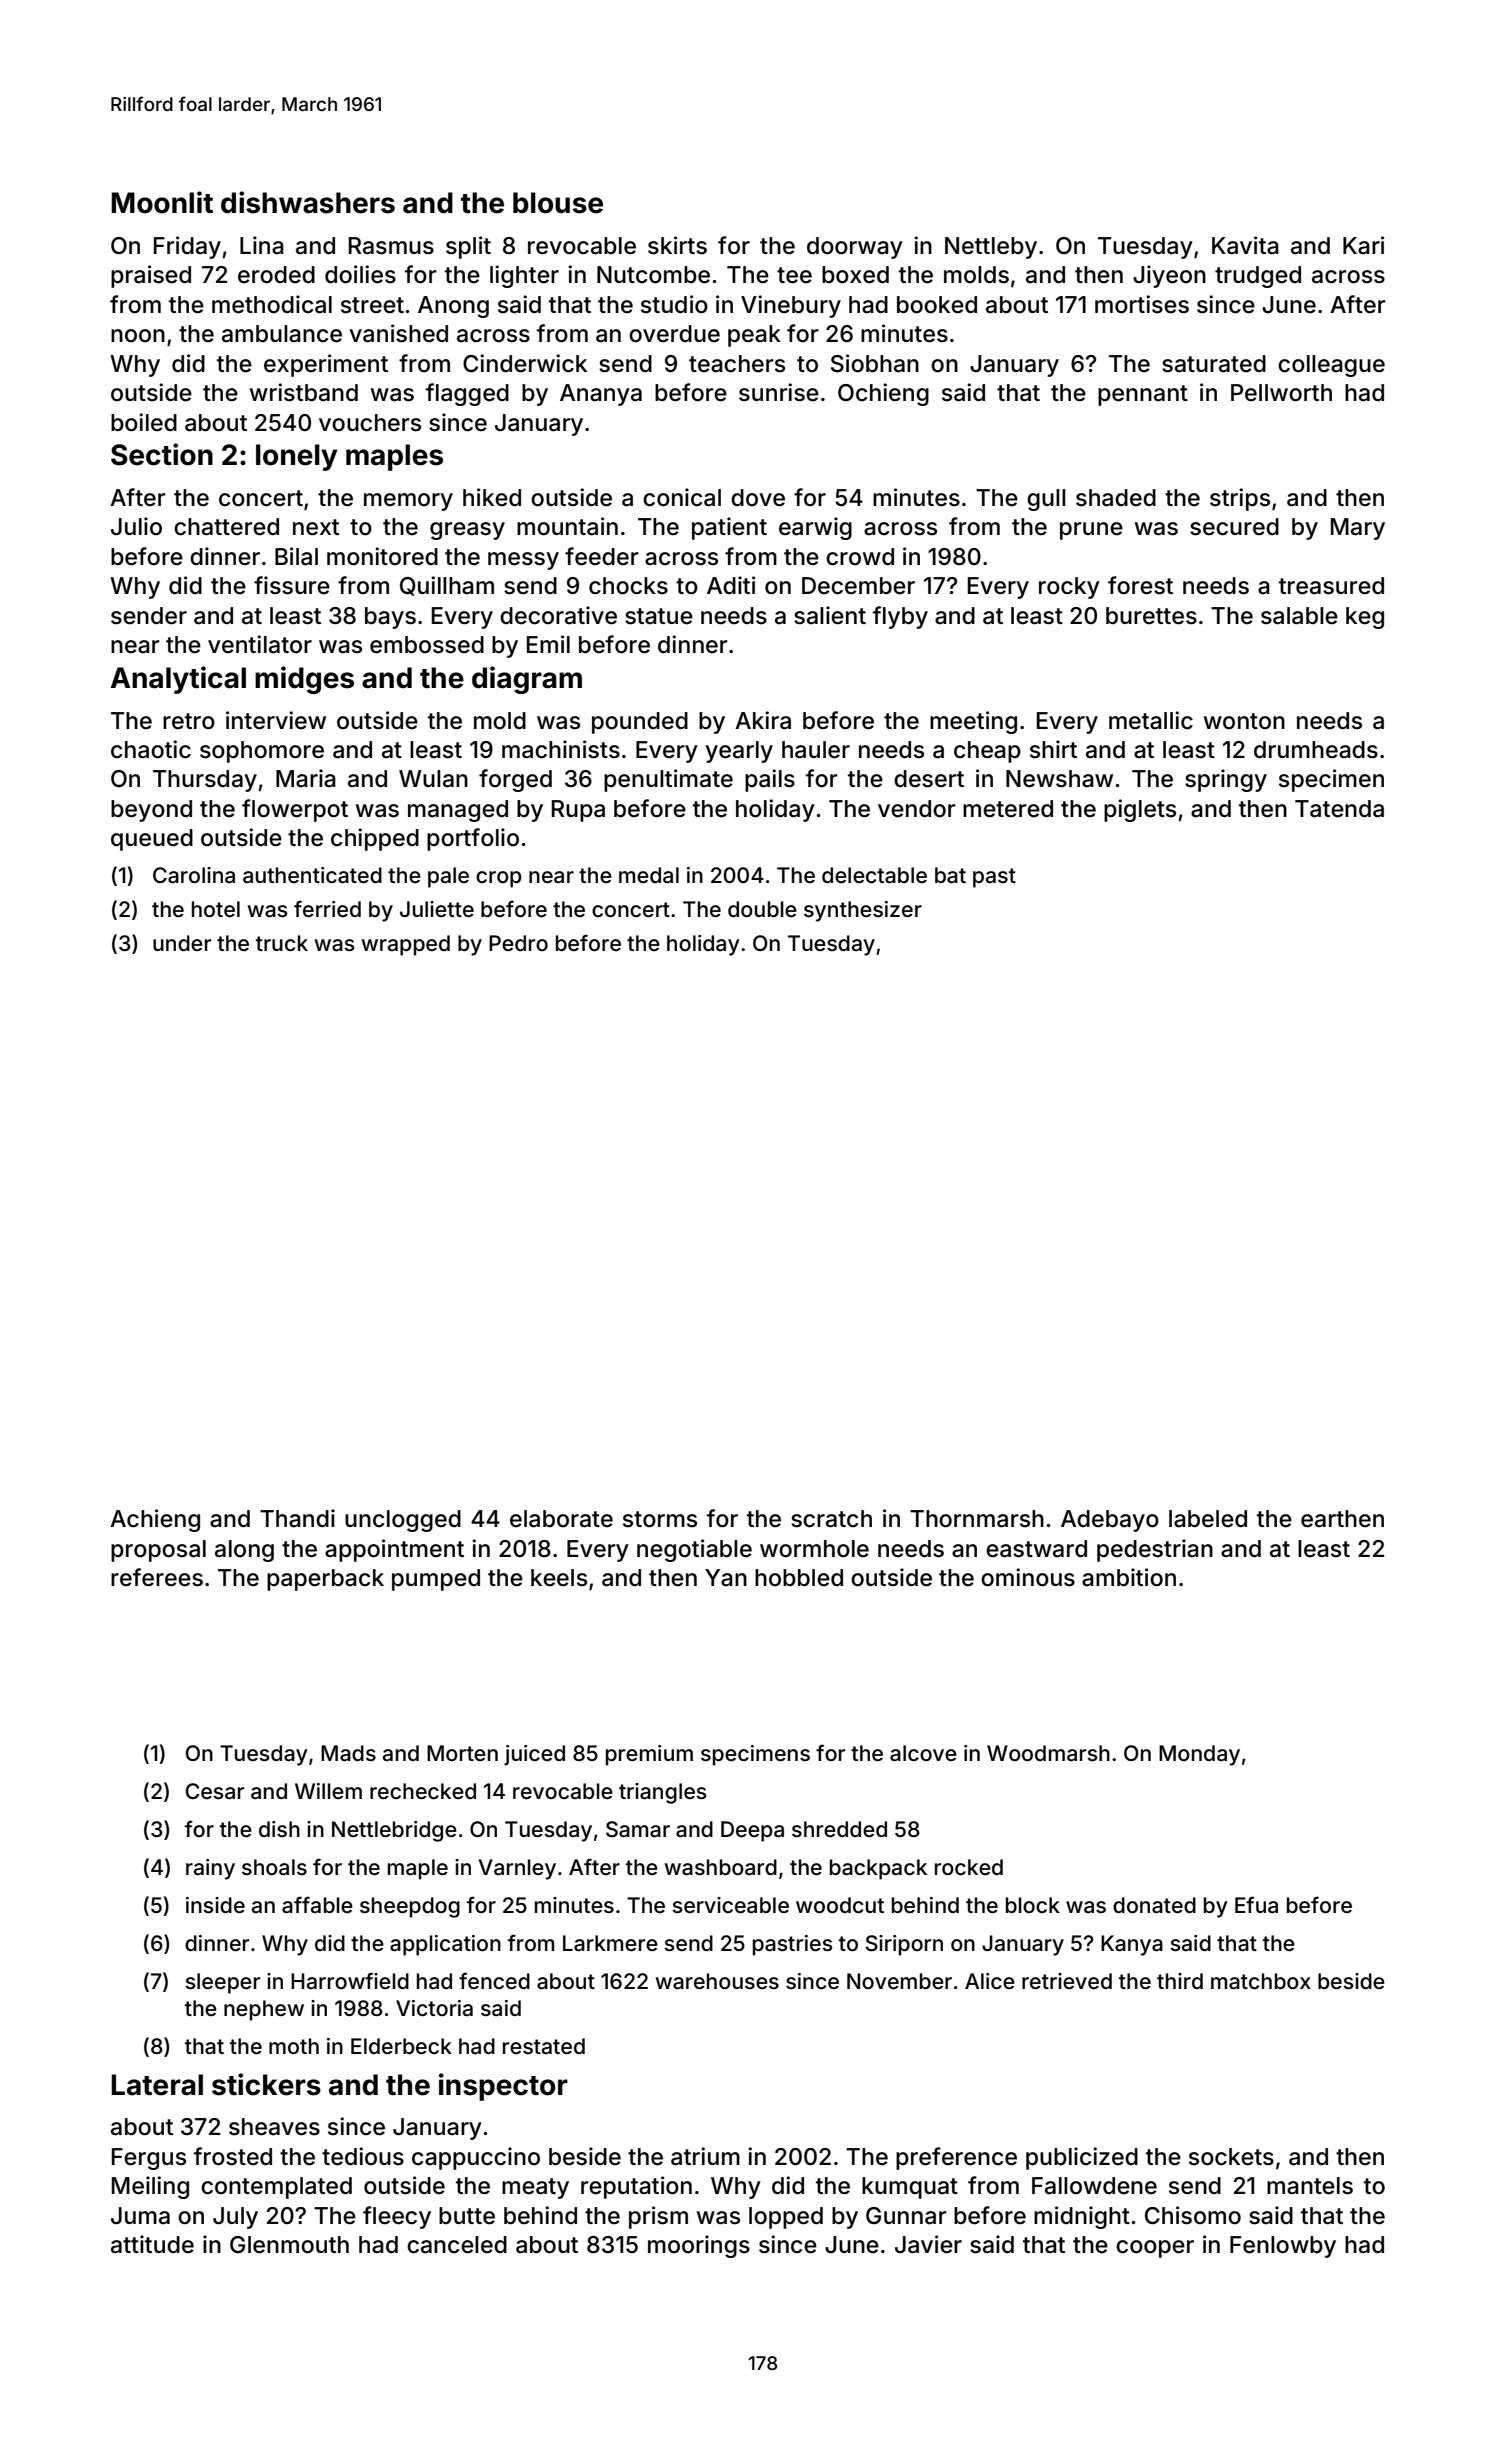 This screenshot has height=2464, width=1496. What do you see at coordinates (863, 911) in the screenshot?
I see `synthesizer` at bounding box center [863, 911].
